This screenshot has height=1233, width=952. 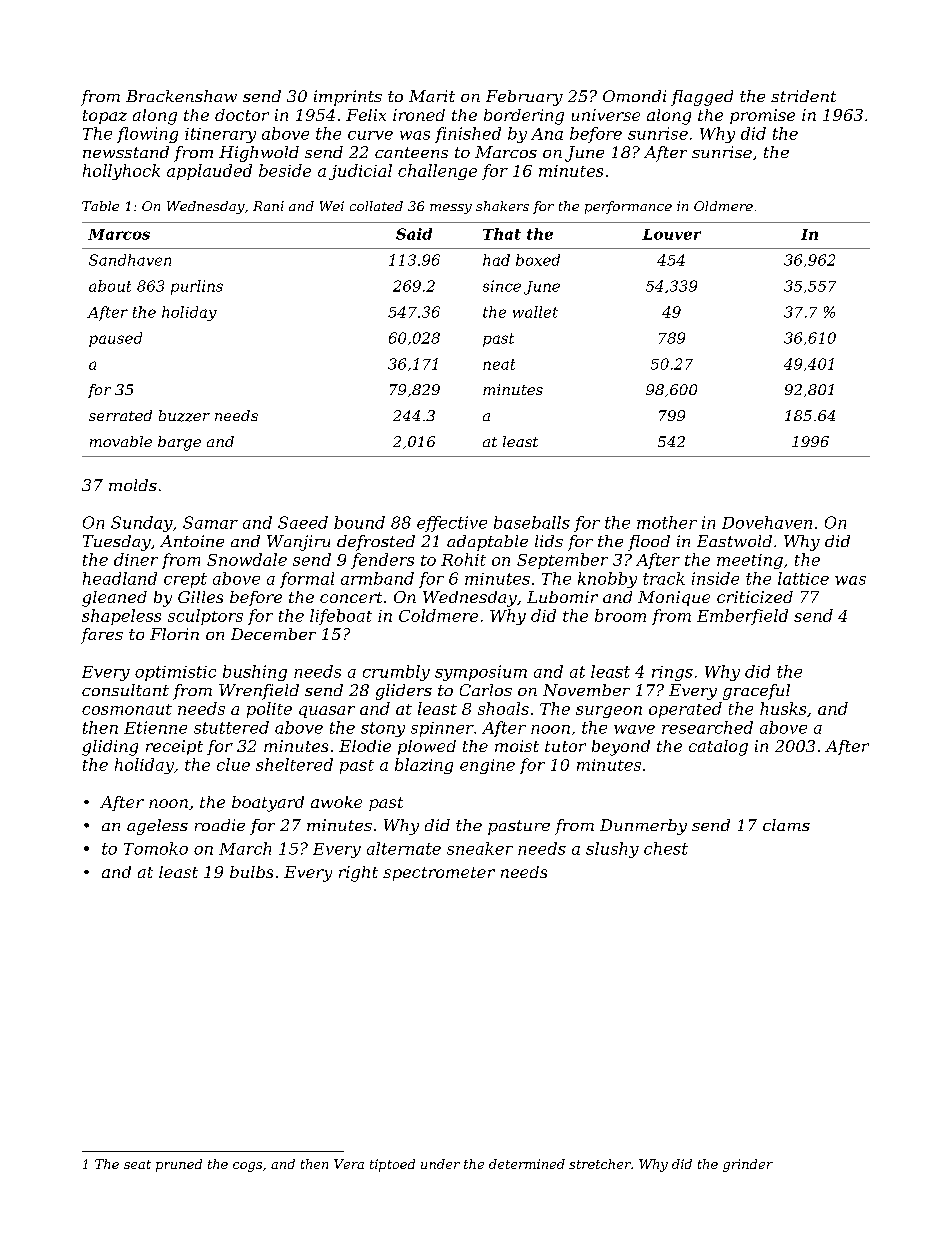 What do you see at coordinates (439, 874) in the screenshot?
I see `spectrometer` at bounding box center [439, 874].
